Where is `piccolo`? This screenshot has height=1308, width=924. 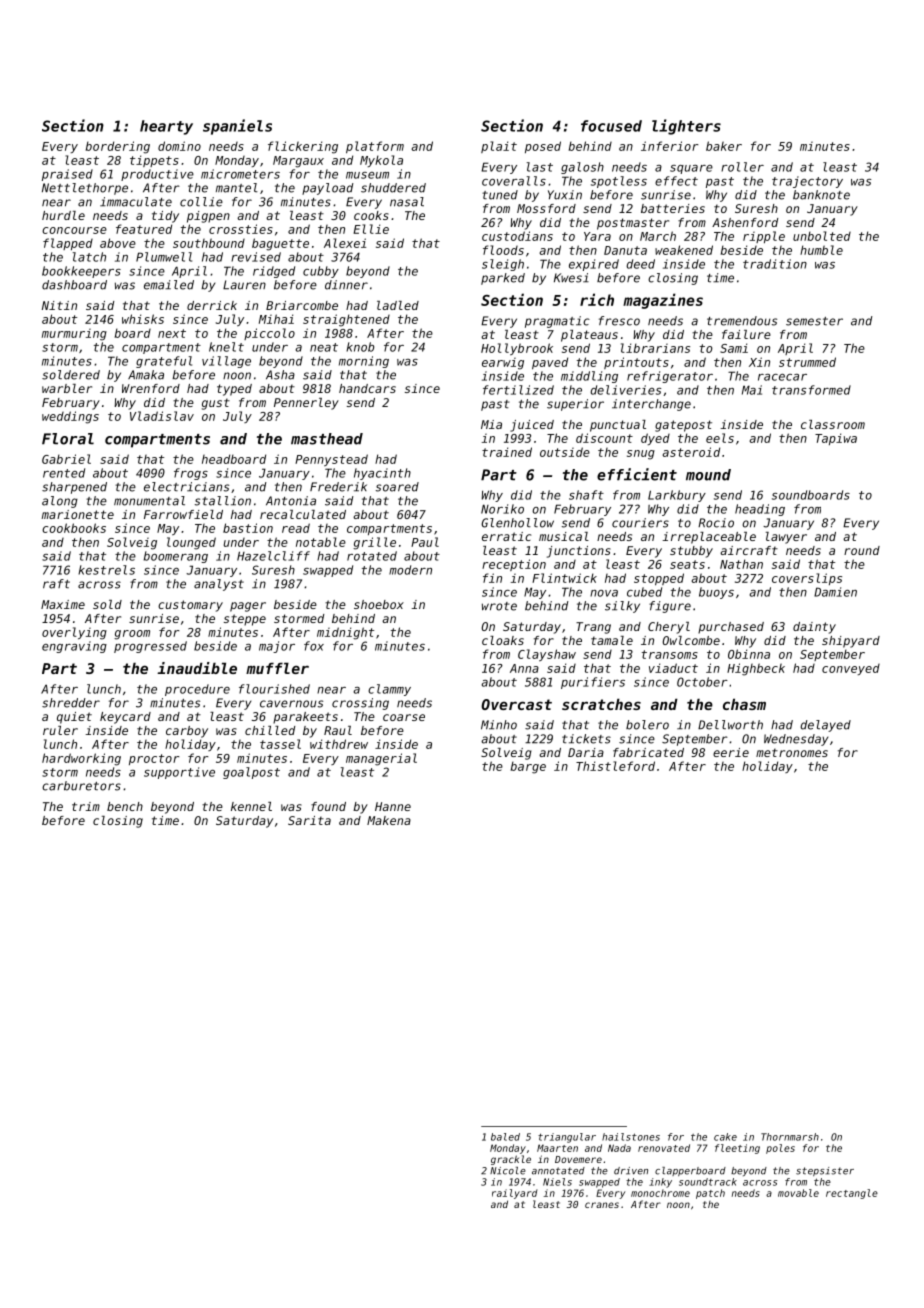
piccolo is located at coordinates (269, 334).
